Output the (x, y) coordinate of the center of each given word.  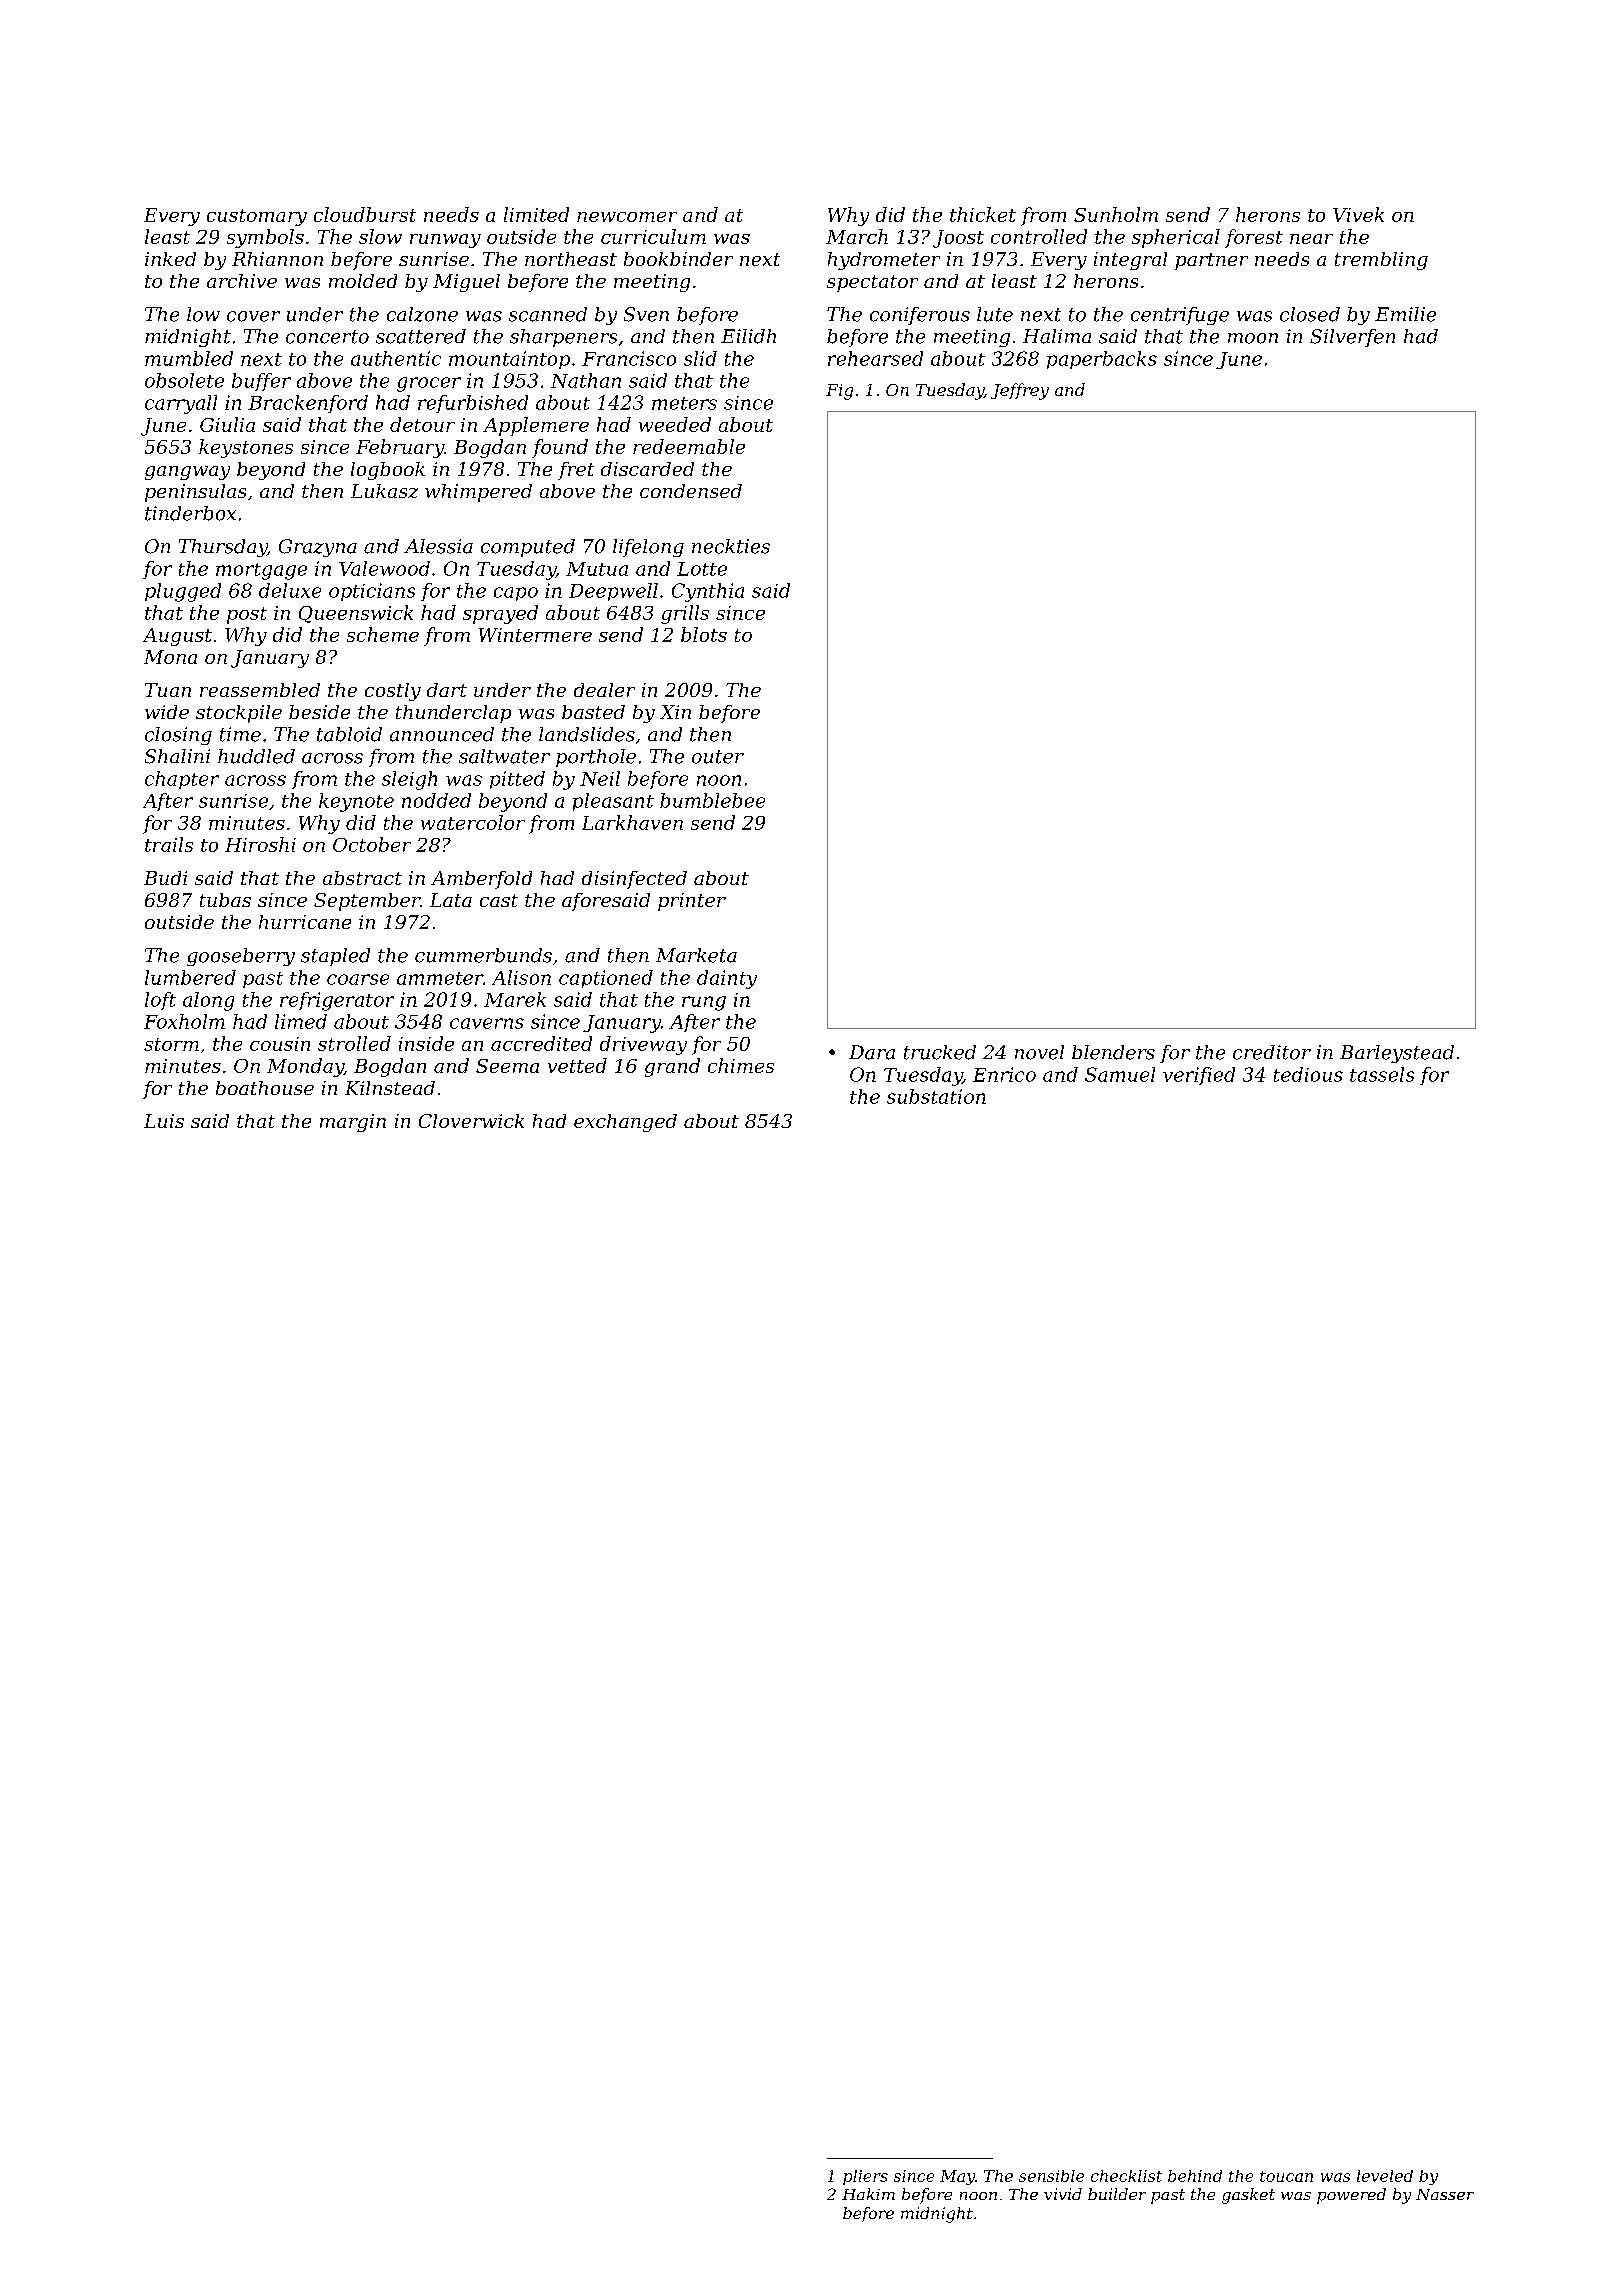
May (957, 2177)
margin (353, 1123)
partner (1211, 261)
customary (257, 217)
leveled (1385, 2176)
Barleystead (1397, 1054)
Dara (872, 1052)
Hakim (868, 2194)
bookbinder (678, 259)
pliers (865, 2177)
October (372, 844)
